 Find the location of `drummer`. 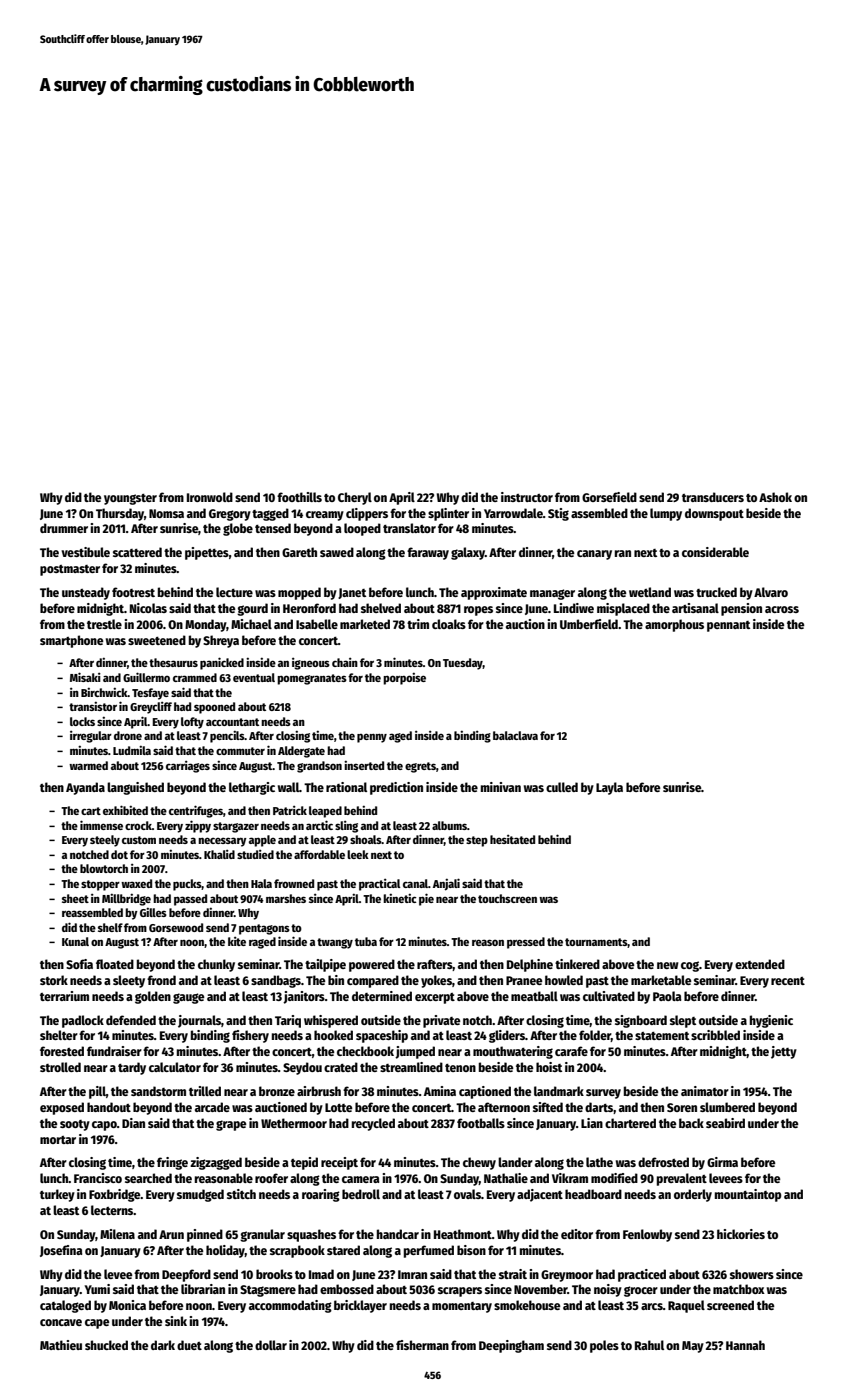

drummer is located at coordinates (64, 528).
